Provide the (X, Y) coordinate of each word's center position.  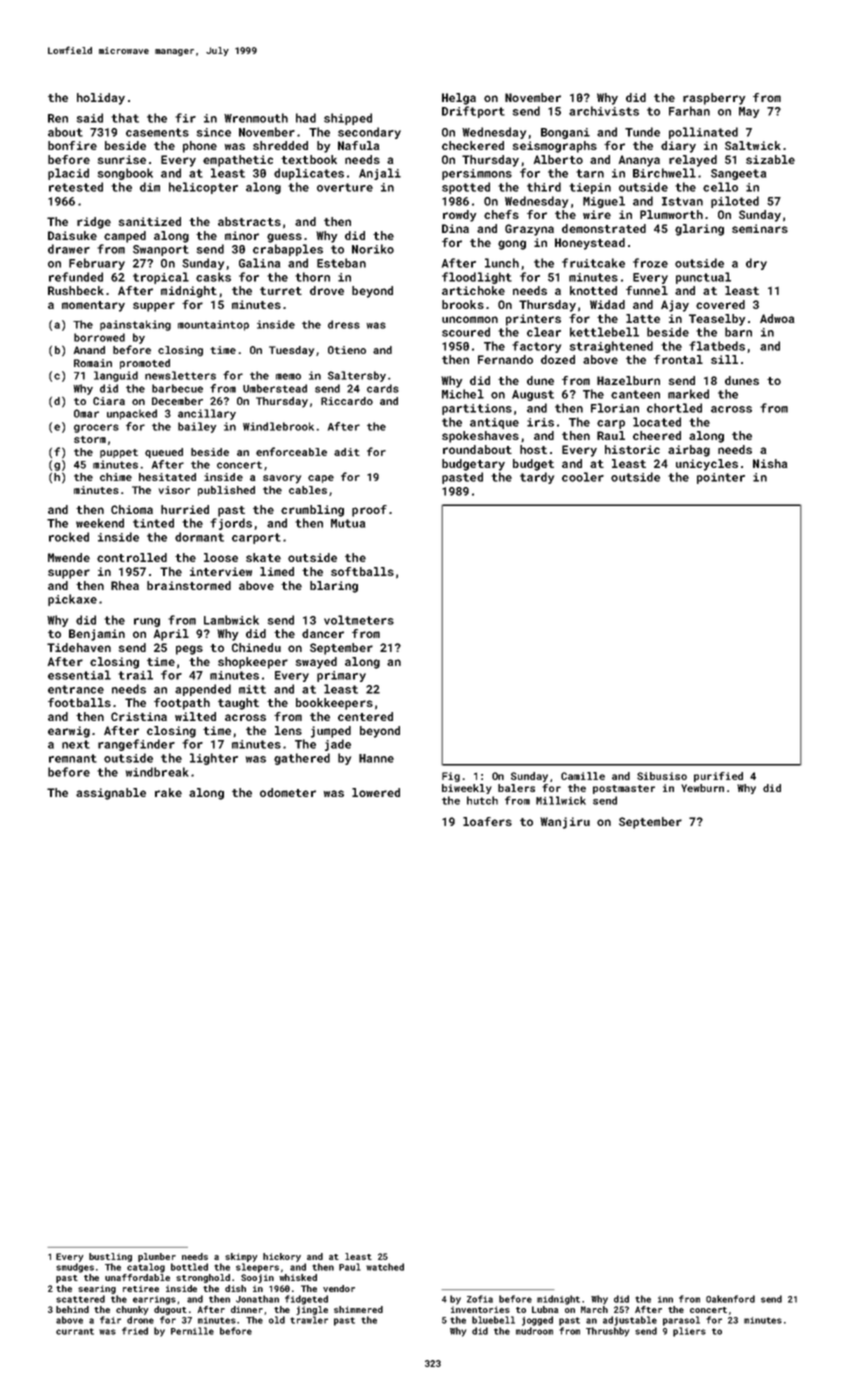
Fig (451, 777)
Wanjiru (565, 823)
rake (168, 792)
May (749, 112)
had (306, 118)
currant (75, 1331)
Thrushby (607, 1332)
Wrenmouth (256, 118)
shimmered (358, 1309)
